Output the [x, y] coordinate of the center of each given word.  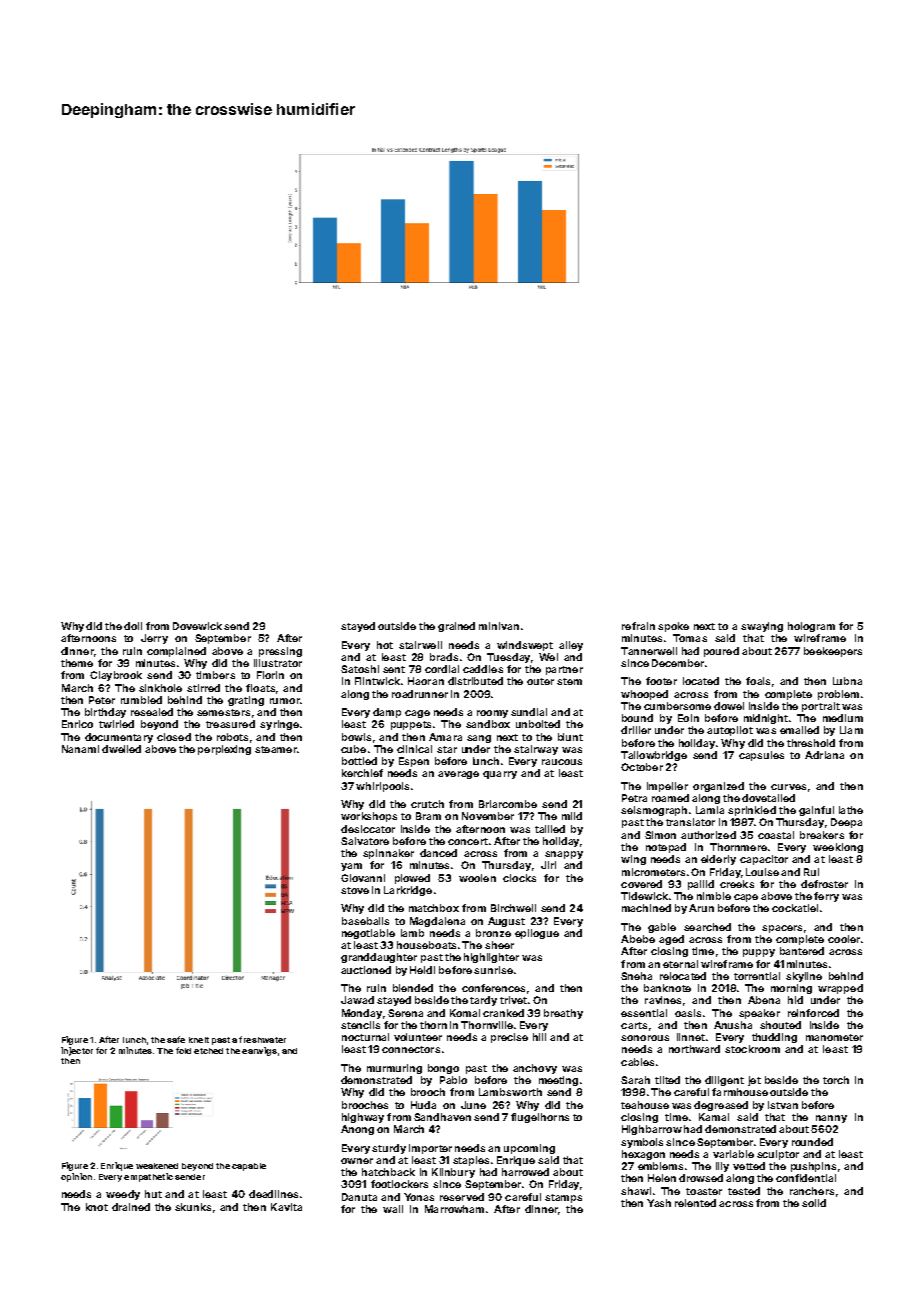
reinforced [813, 1013]
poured [721, 652]
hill [539, 1037]
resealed [152, 712]
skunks [193, 1207]
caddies [483, 669]
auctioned [366, 970]
